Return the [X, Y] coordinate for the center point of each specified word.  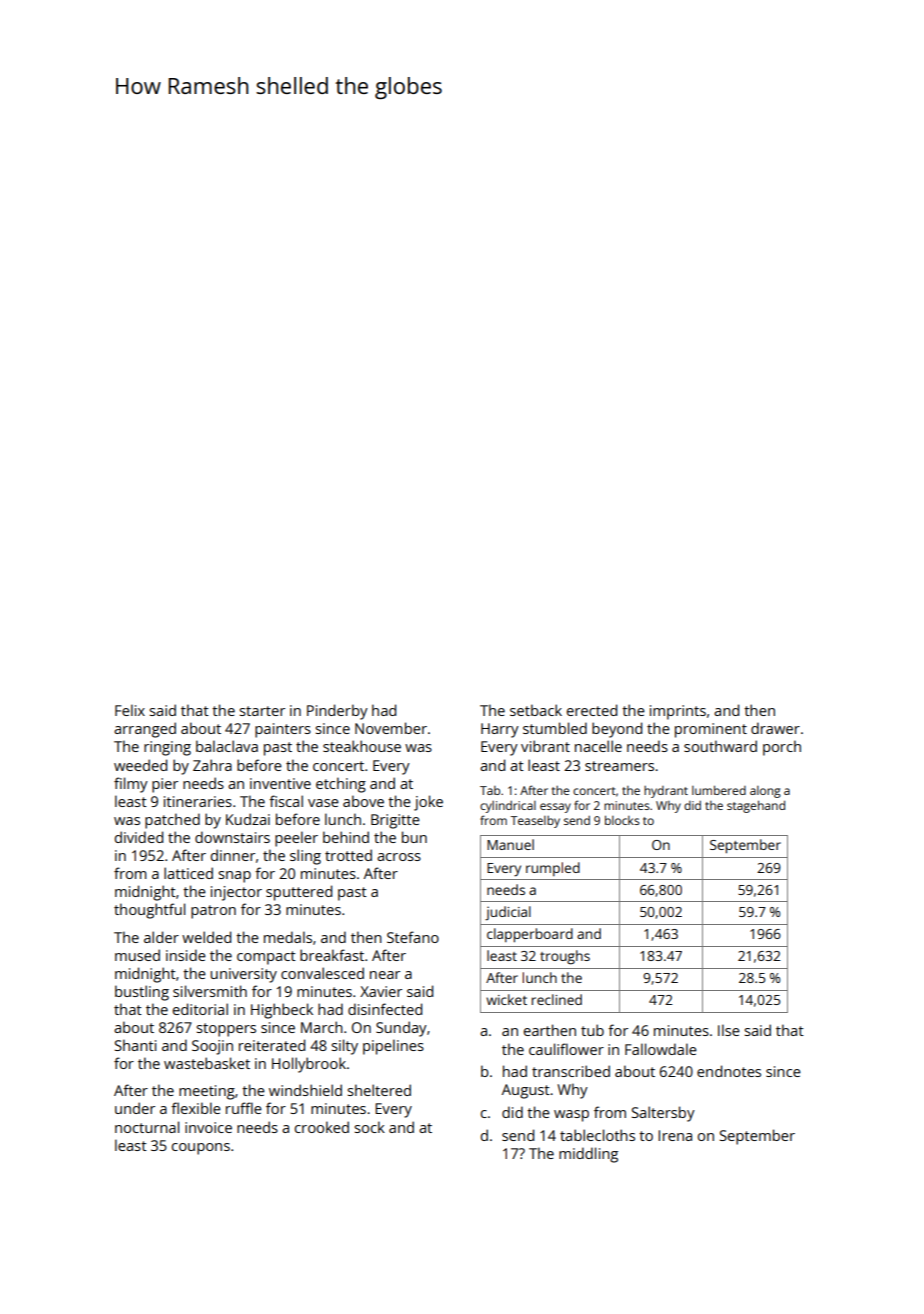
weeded [140, 765]
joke [428, 803]
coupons [201, 1149]
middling [588, 1155]
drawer [775, 728]
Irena [675, 1135]
